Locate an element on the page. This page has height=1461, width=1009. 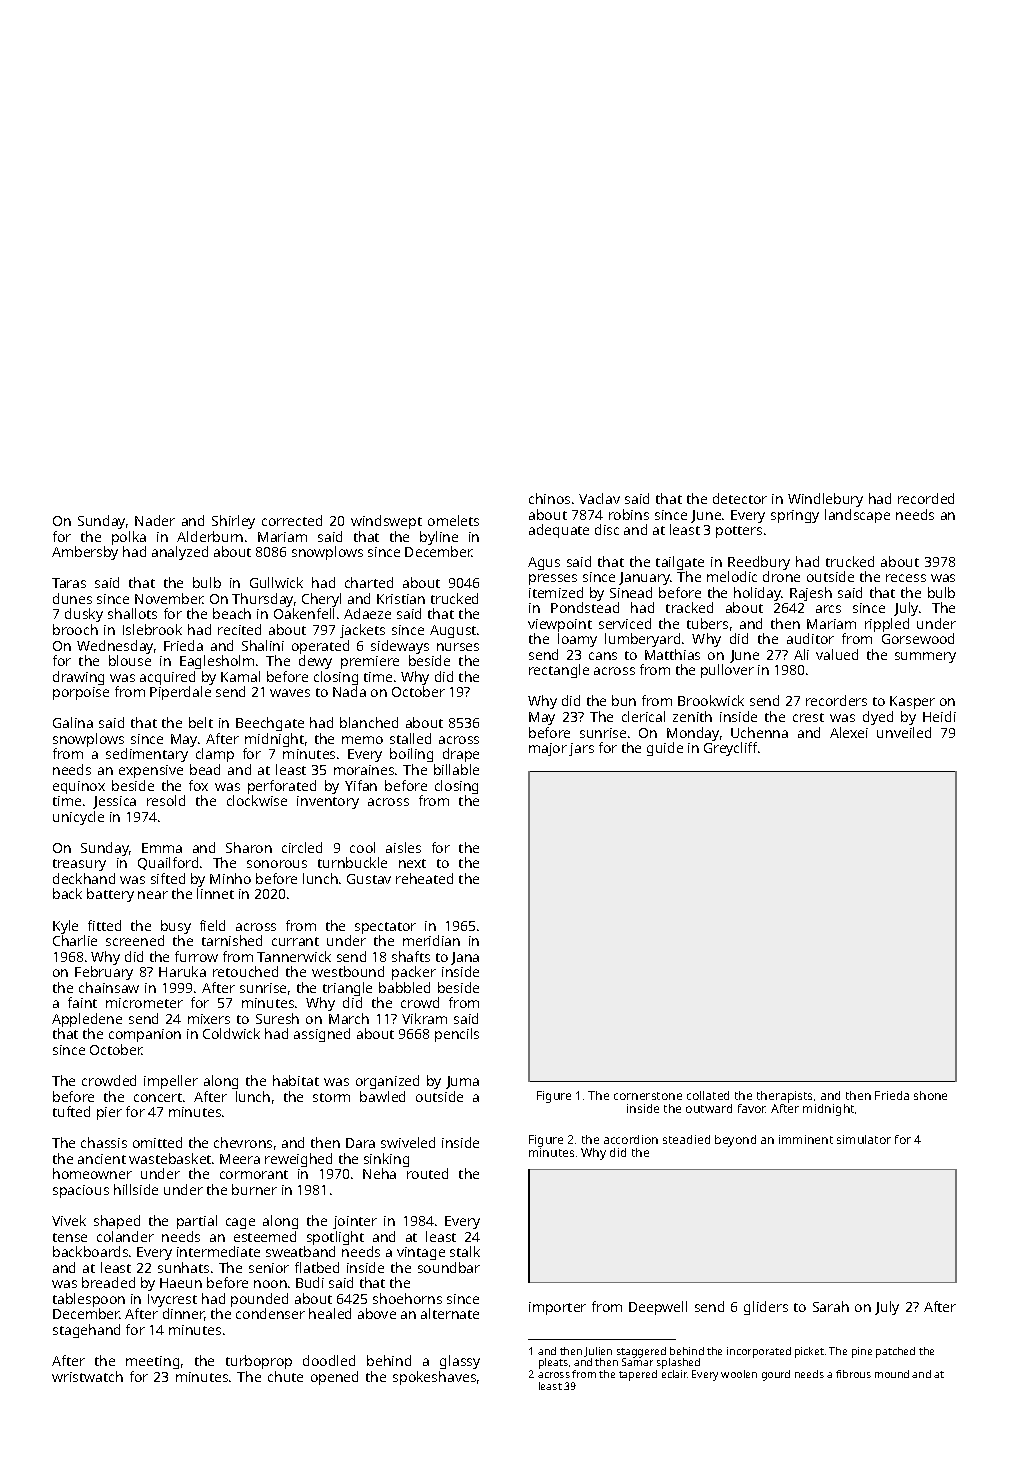
Greycliff is located at coordinates (730, 749).
